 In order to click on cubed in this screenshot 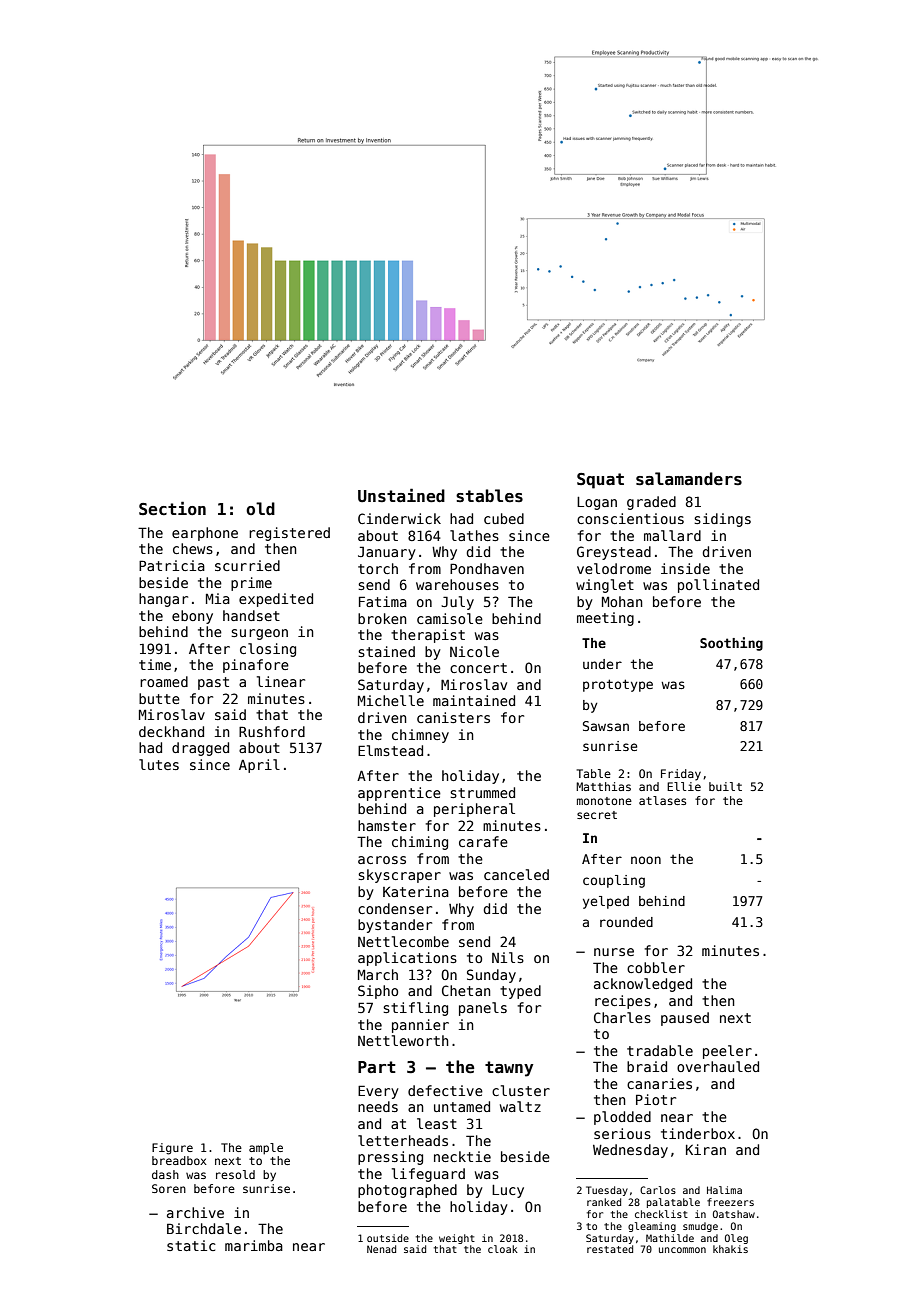, I will do `click(504, 518)`.
